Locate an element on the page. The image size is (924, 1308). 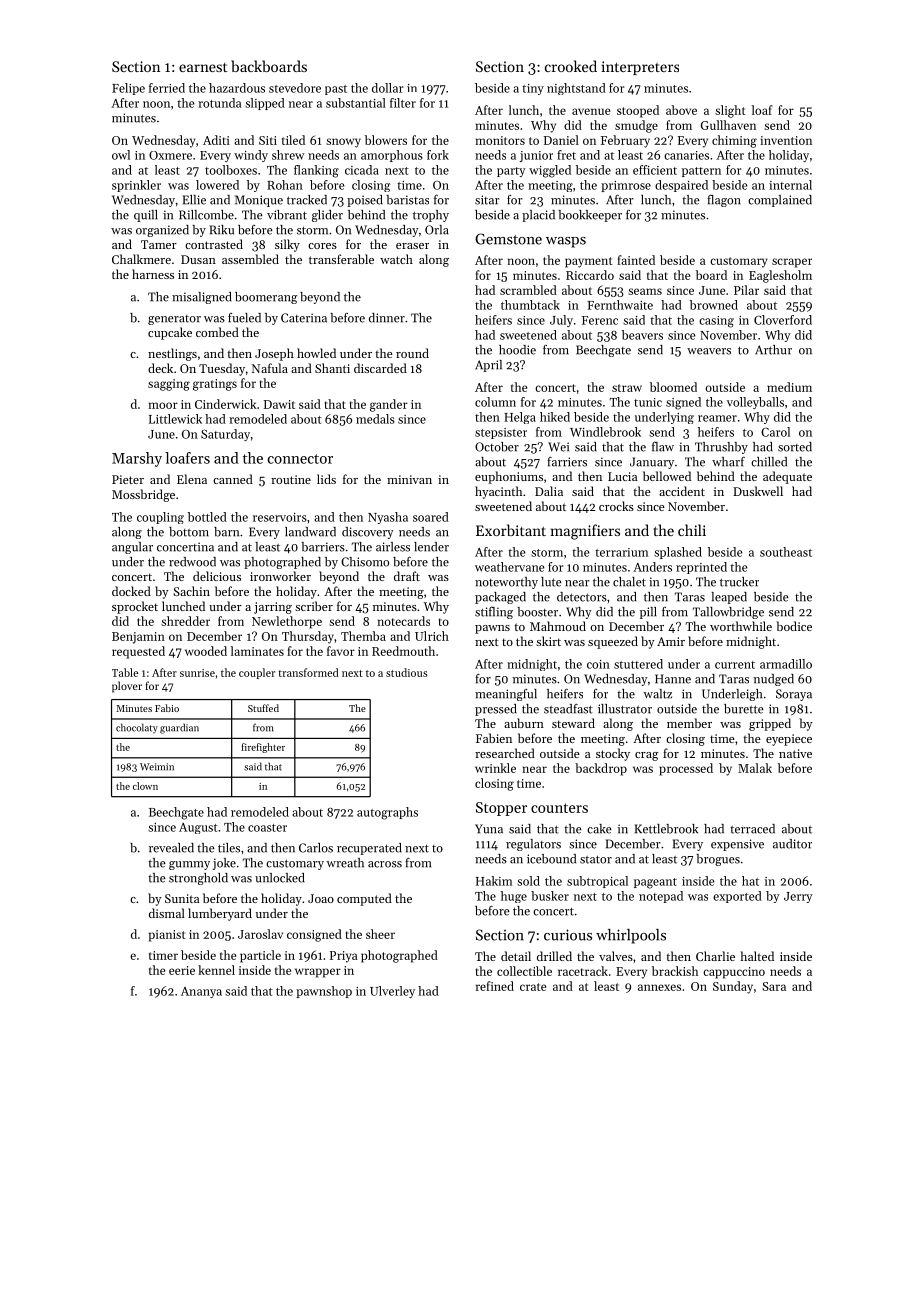
despaired is located at coordinates (681, 186).
